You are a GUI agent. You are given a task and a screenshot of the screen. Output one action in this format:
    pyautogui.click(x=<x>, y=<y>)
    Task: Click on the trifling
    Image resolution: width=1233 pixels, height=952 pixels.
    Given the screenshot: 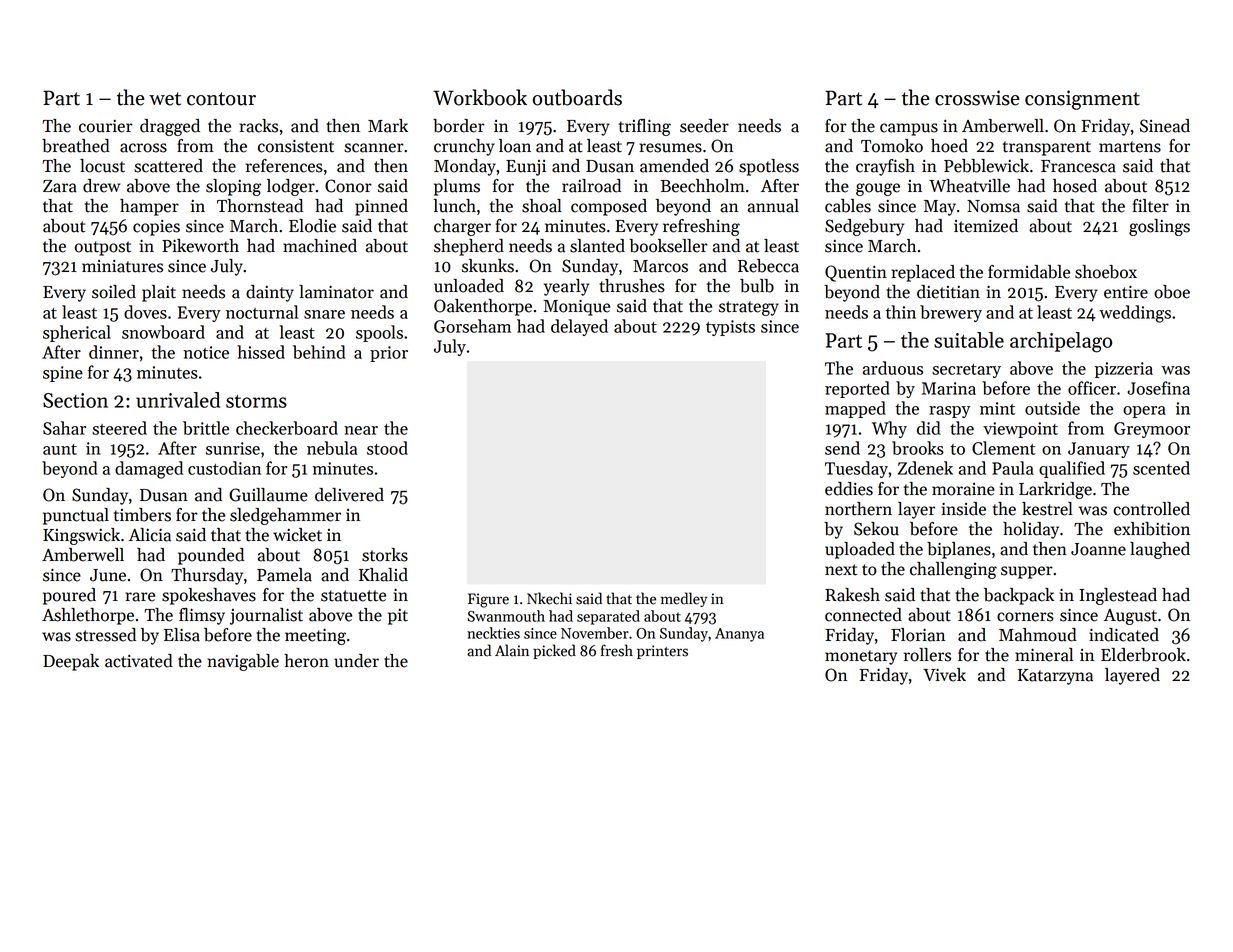 What is the action you would take?
    pyautogui.click(x=645, y=127)
